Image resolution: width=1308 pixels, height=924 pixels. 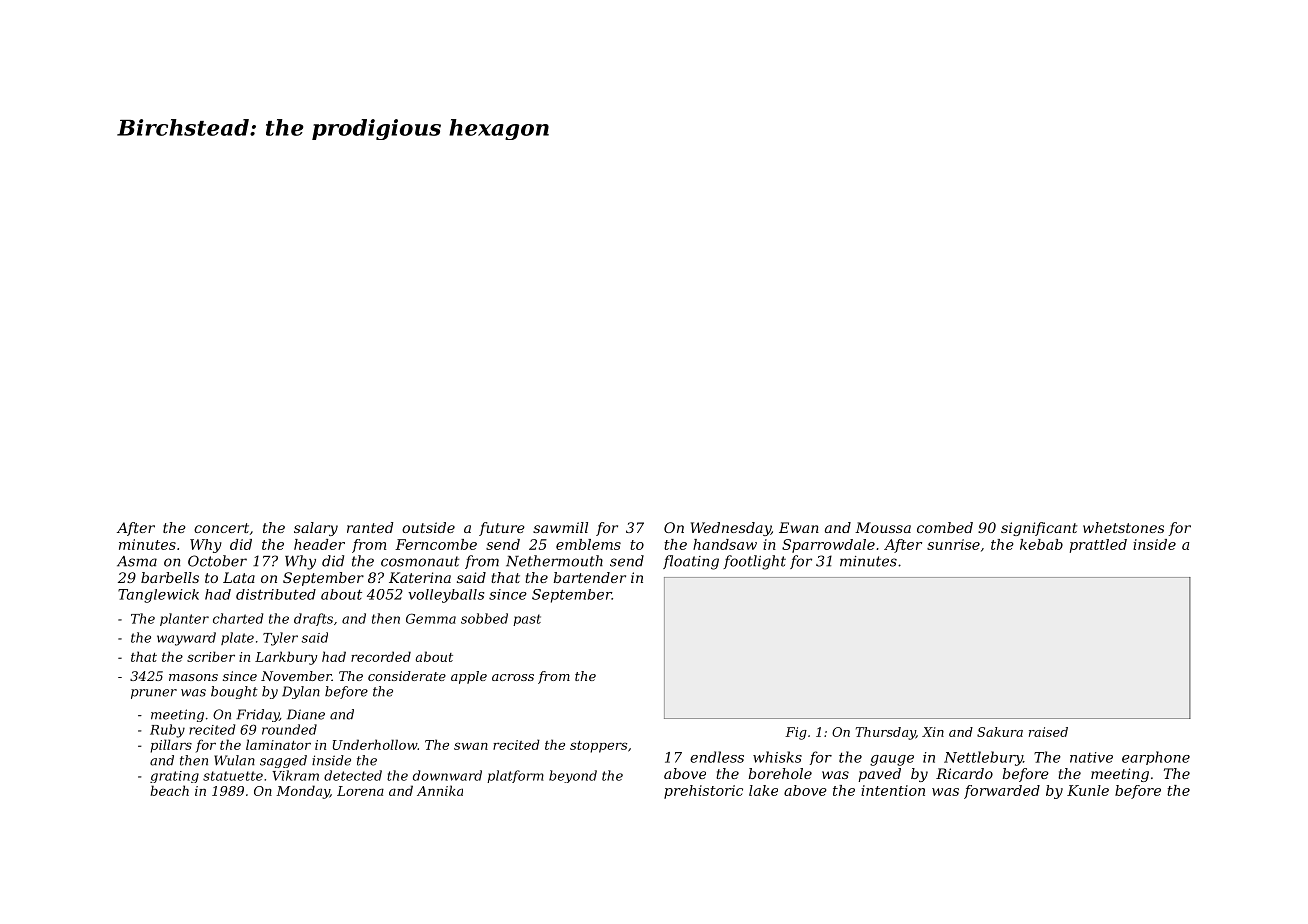 What do you see at coordinates (221, 528) in the screenshot?
I see `concert` at bounding box center [221, 528].
